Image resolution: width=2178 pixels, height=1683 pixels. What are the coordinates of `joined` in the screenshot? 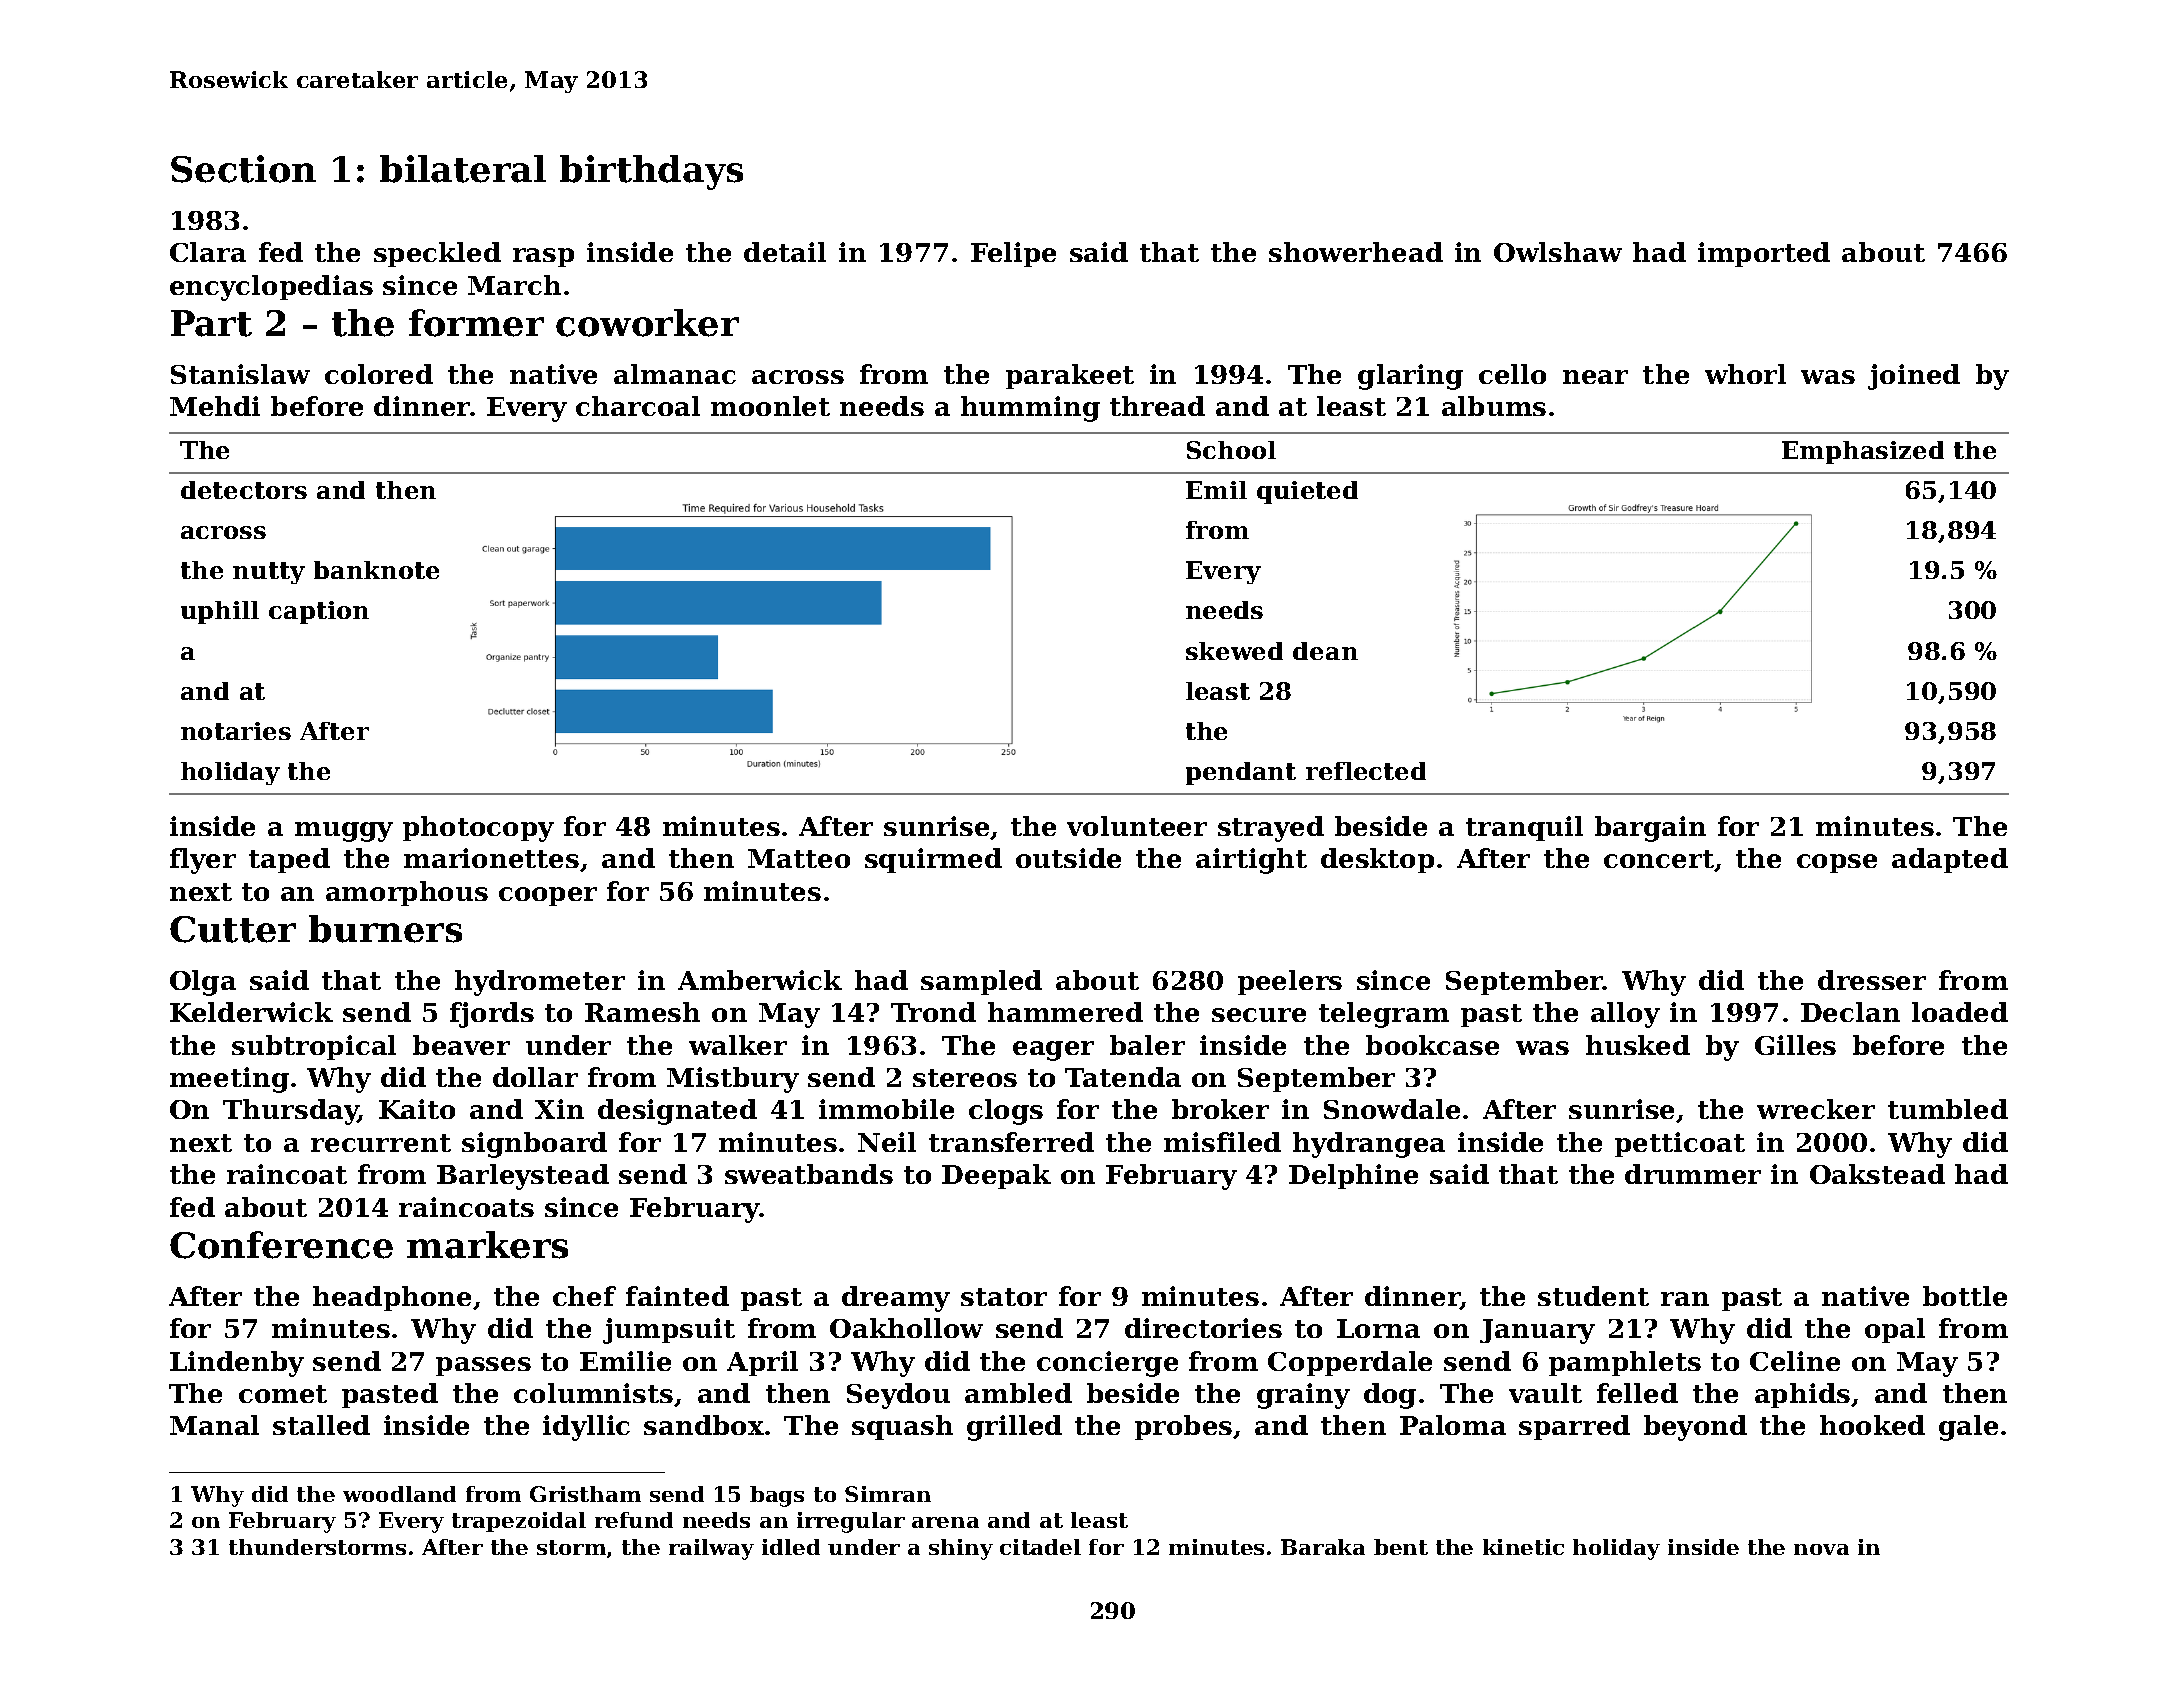 It's located at (1914, 377).
